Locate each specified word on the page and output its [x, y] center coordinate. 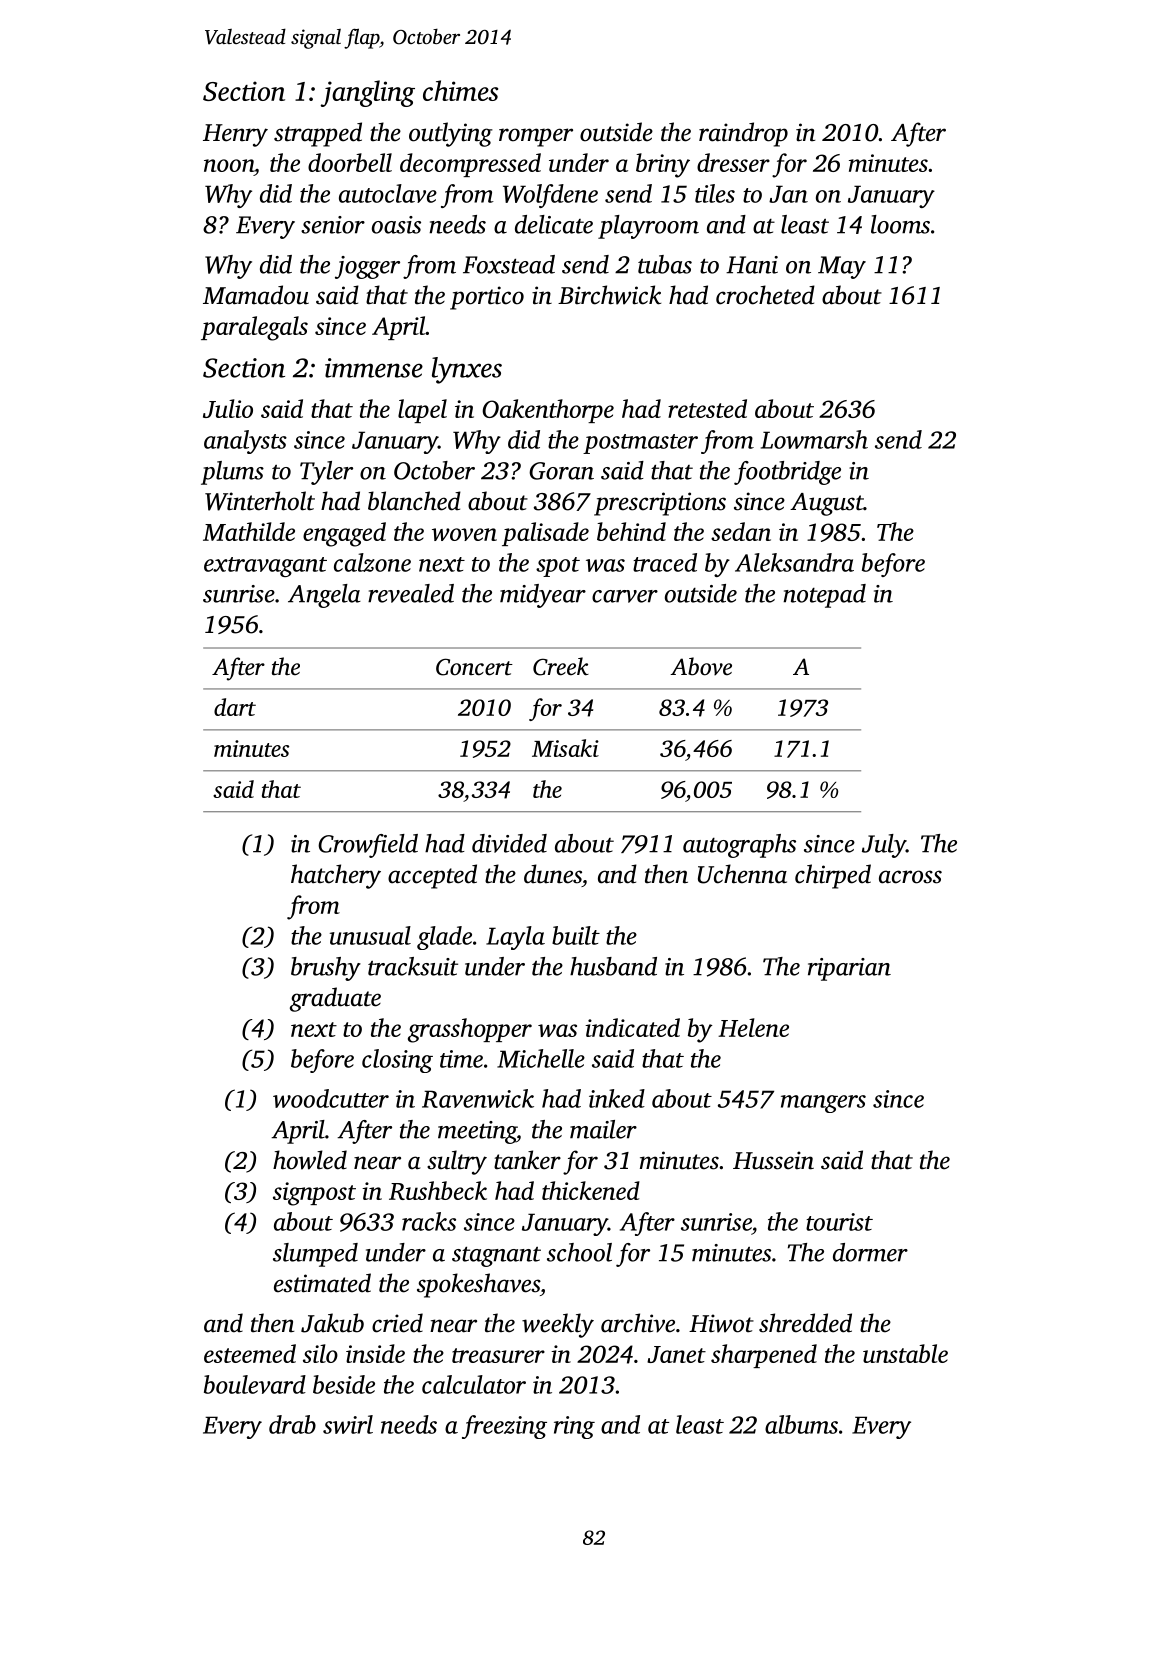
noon [229, 165]
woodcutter [331, 1098]
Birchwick [609, 295]
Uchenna [742, 874]
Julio [228, 408]
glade [444, 938]
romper [536, 137]
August [827, 504]
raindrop [743, 134]
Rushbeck [438, 1190]
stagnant [496, 1257]
